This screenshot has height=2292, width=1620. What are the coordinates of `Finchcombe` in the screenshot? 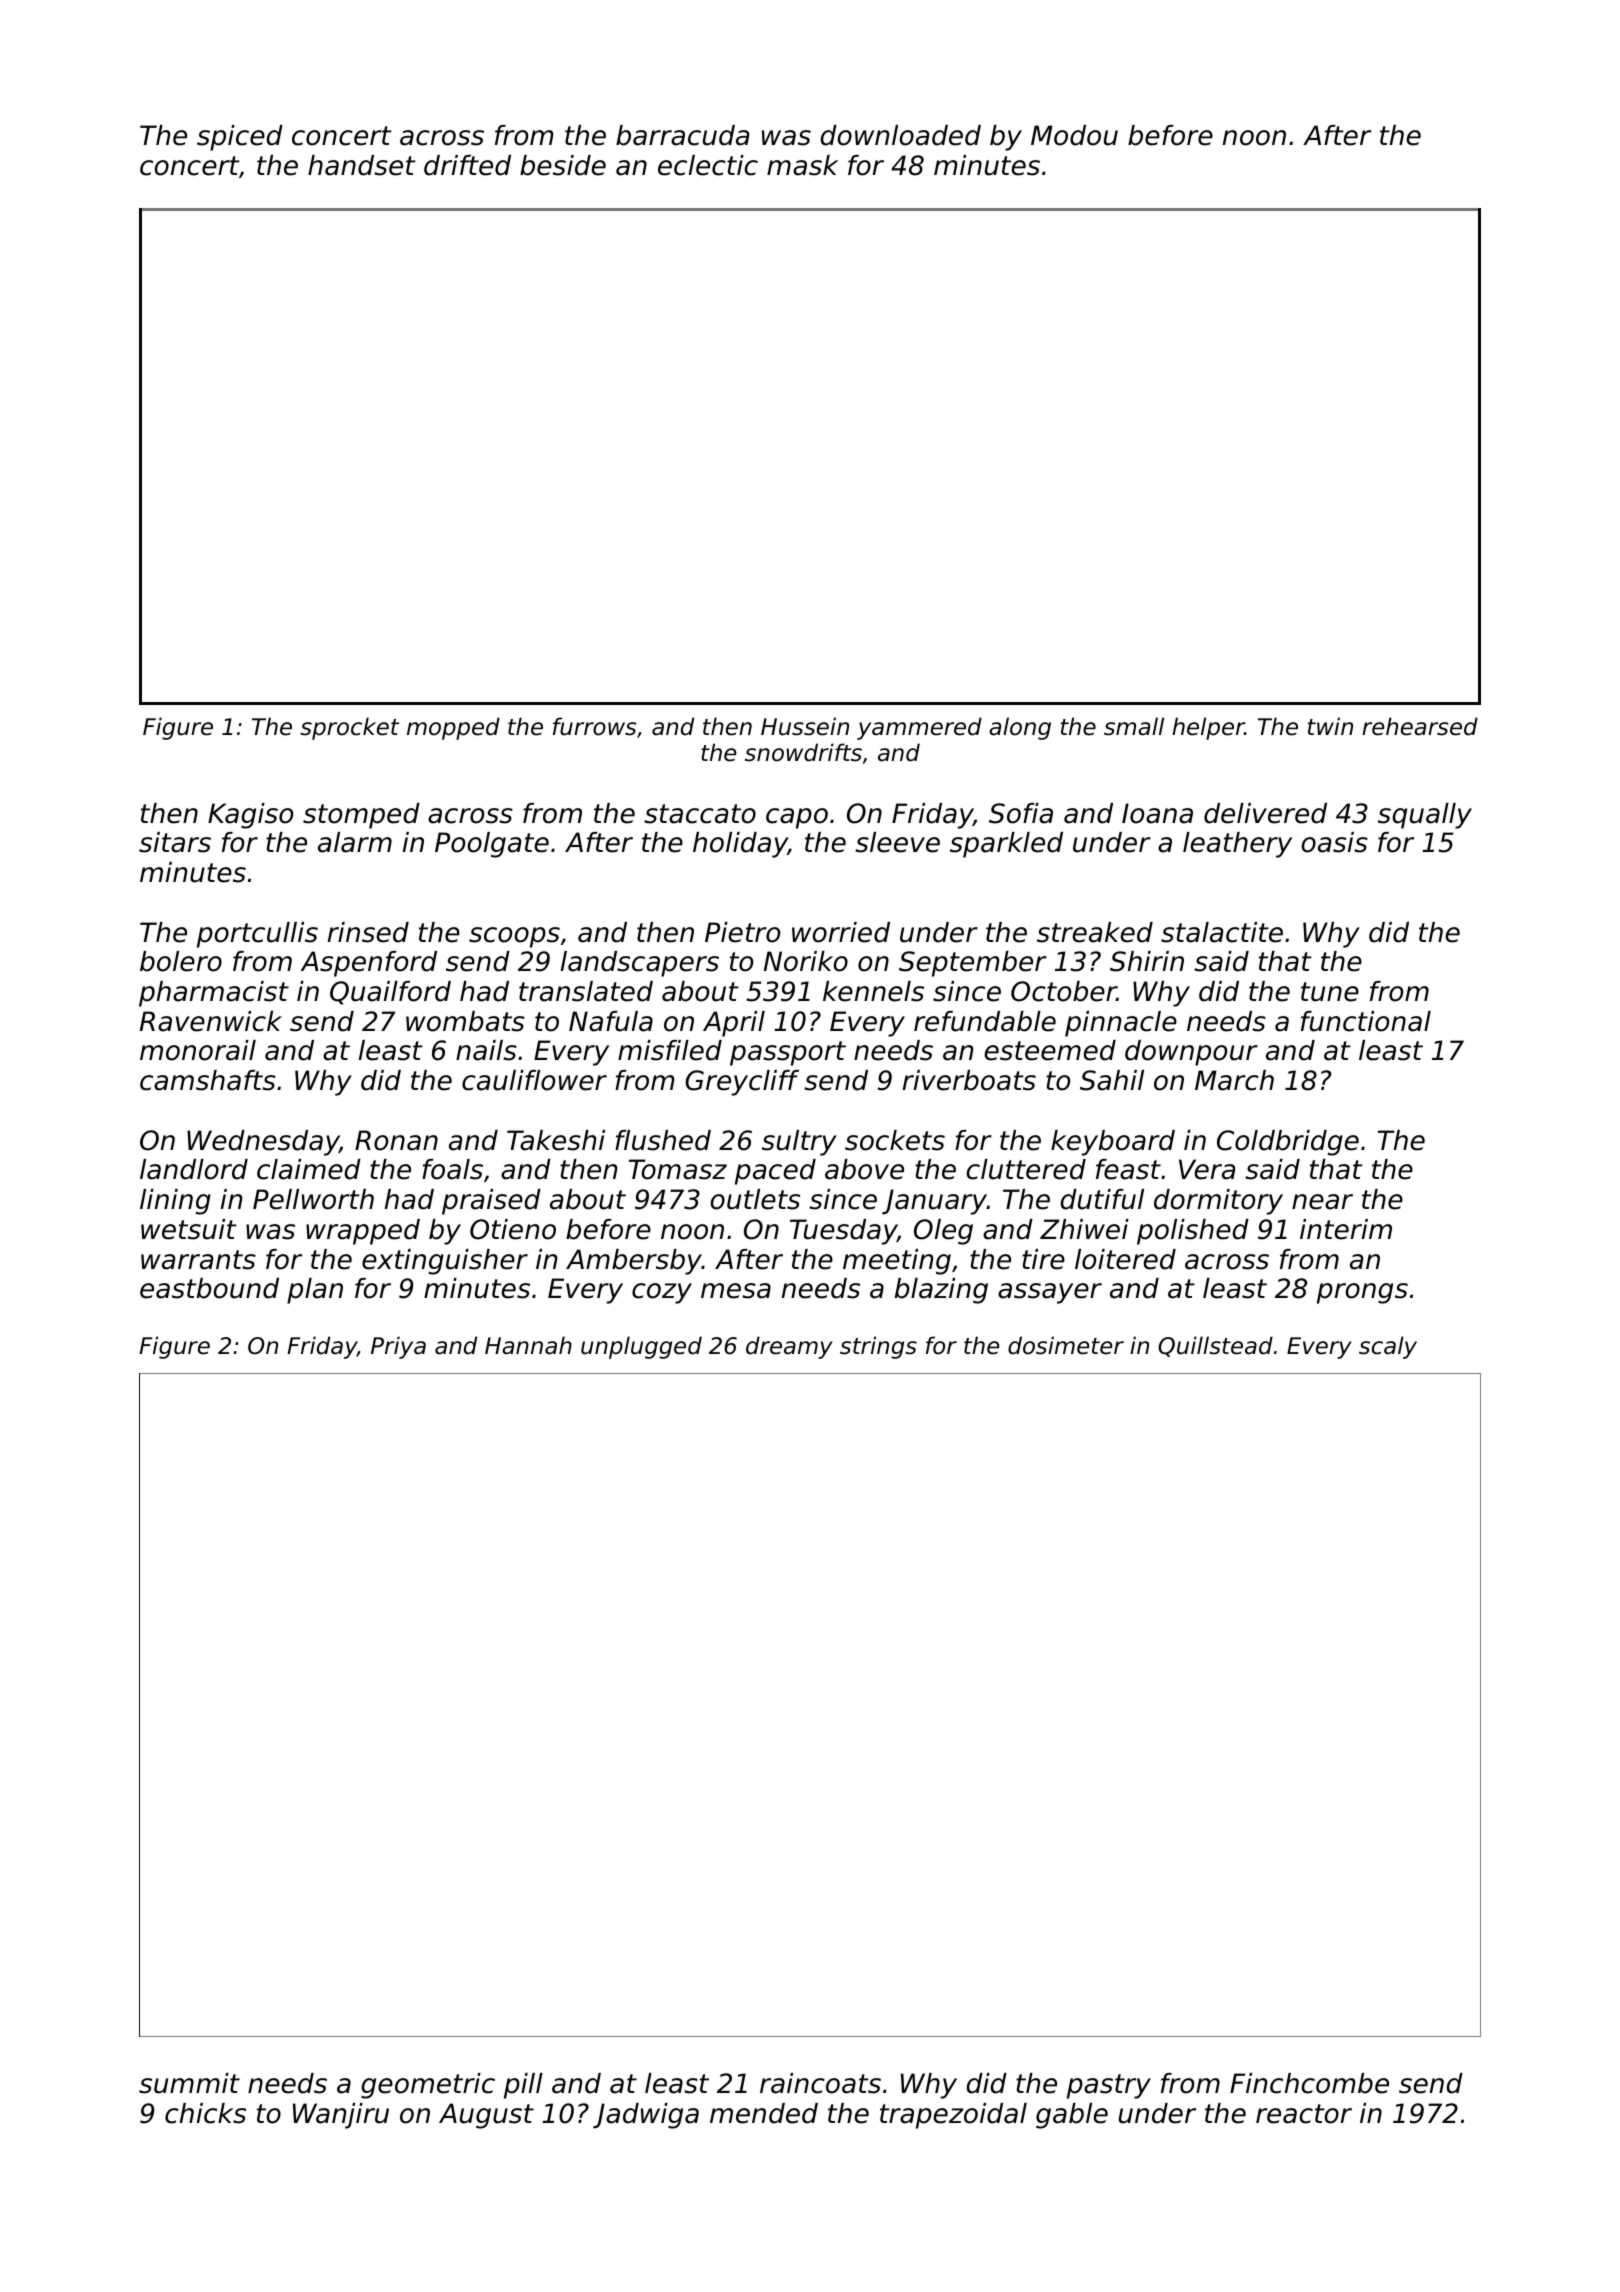 It's located at (1309, 2083).
